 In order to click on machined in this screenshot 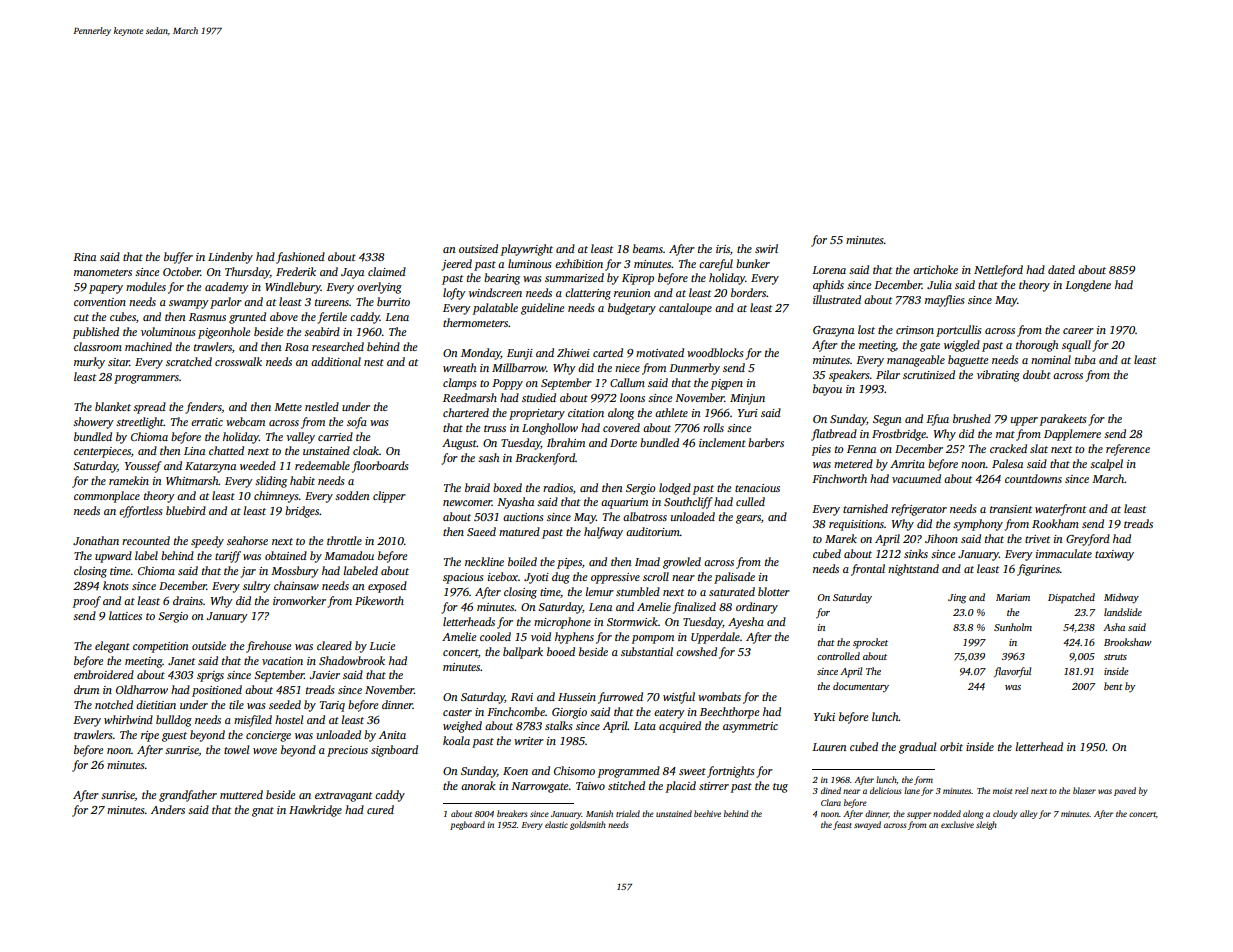, I will do `click(148, 346)`.
